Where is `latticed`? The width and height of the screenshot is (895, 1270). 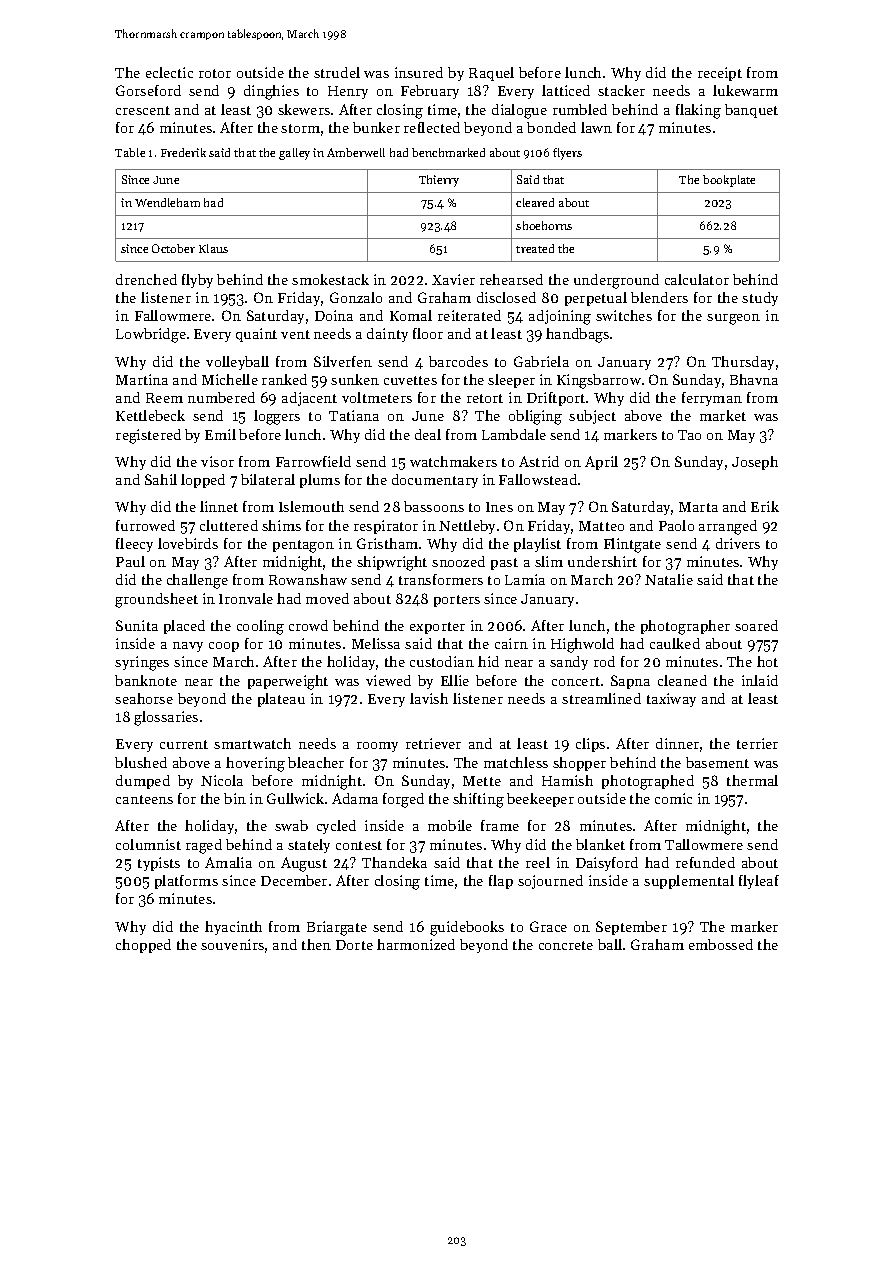
latticed is located at coordinates (566, 90).
